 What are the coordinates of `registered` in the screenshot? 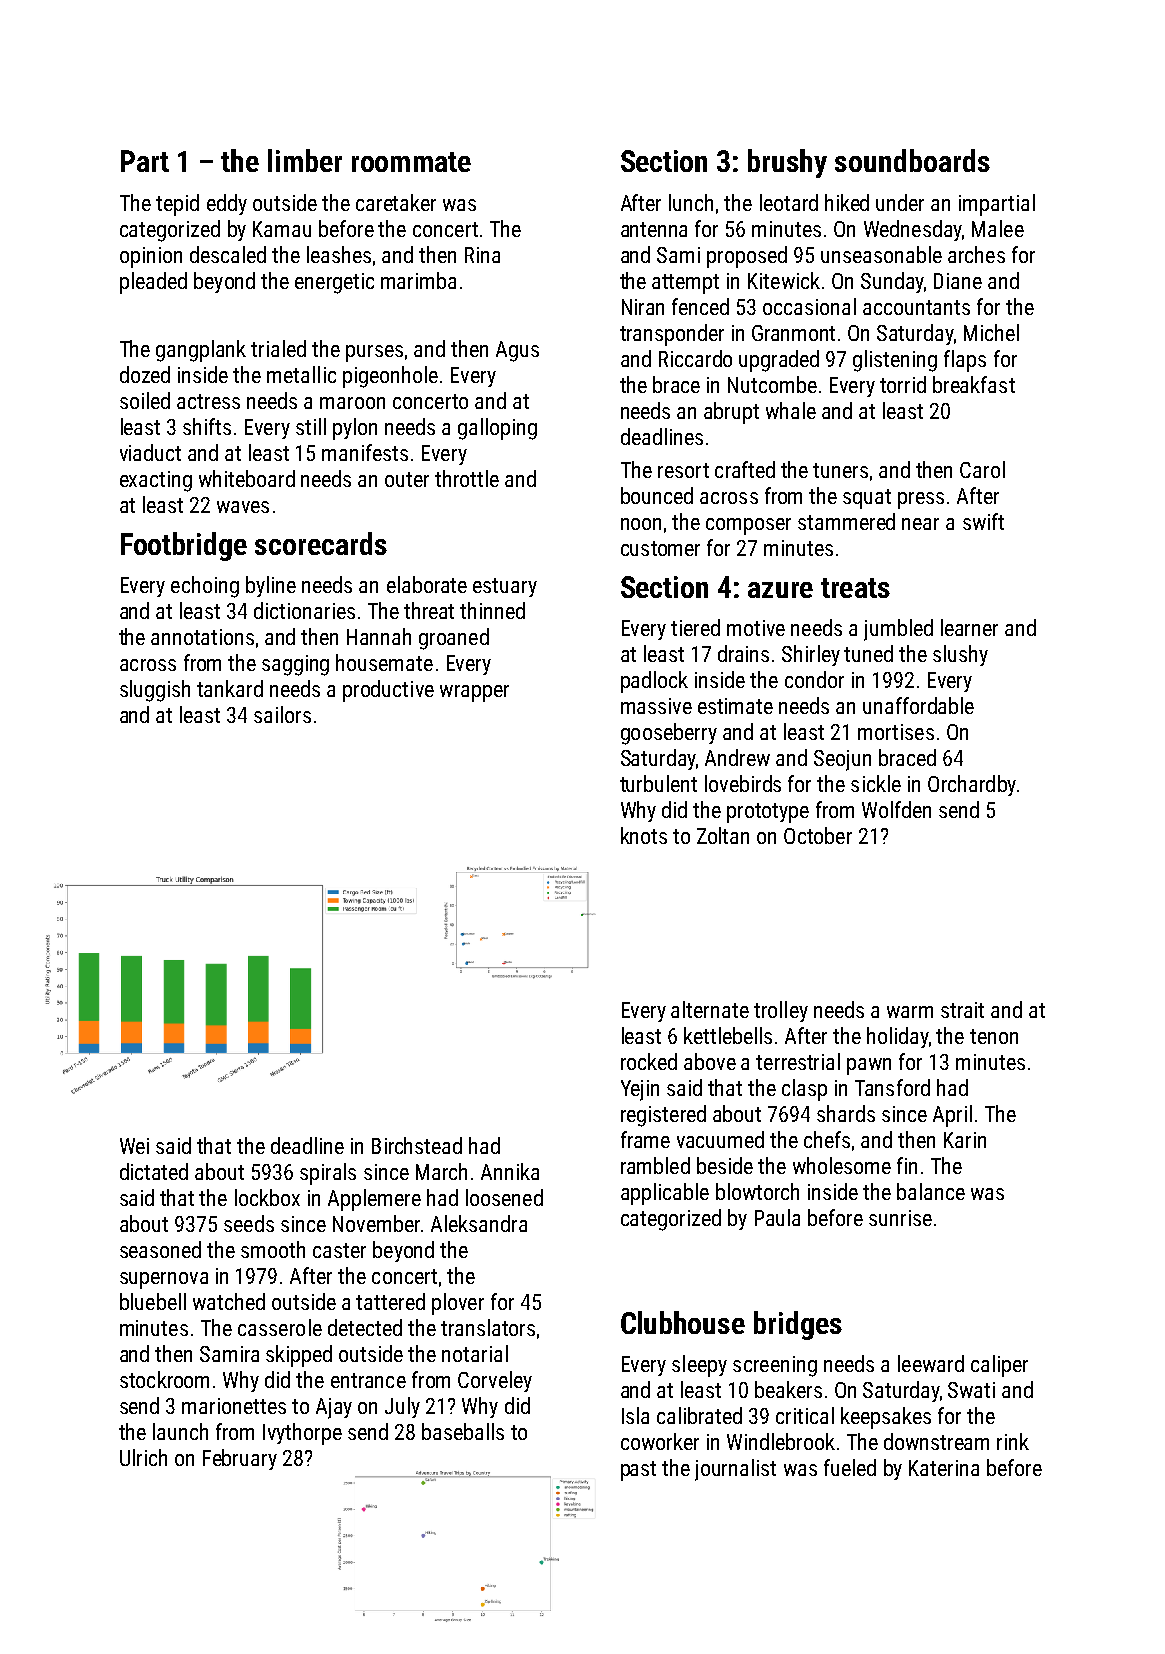 It's located at (663, 1116).
